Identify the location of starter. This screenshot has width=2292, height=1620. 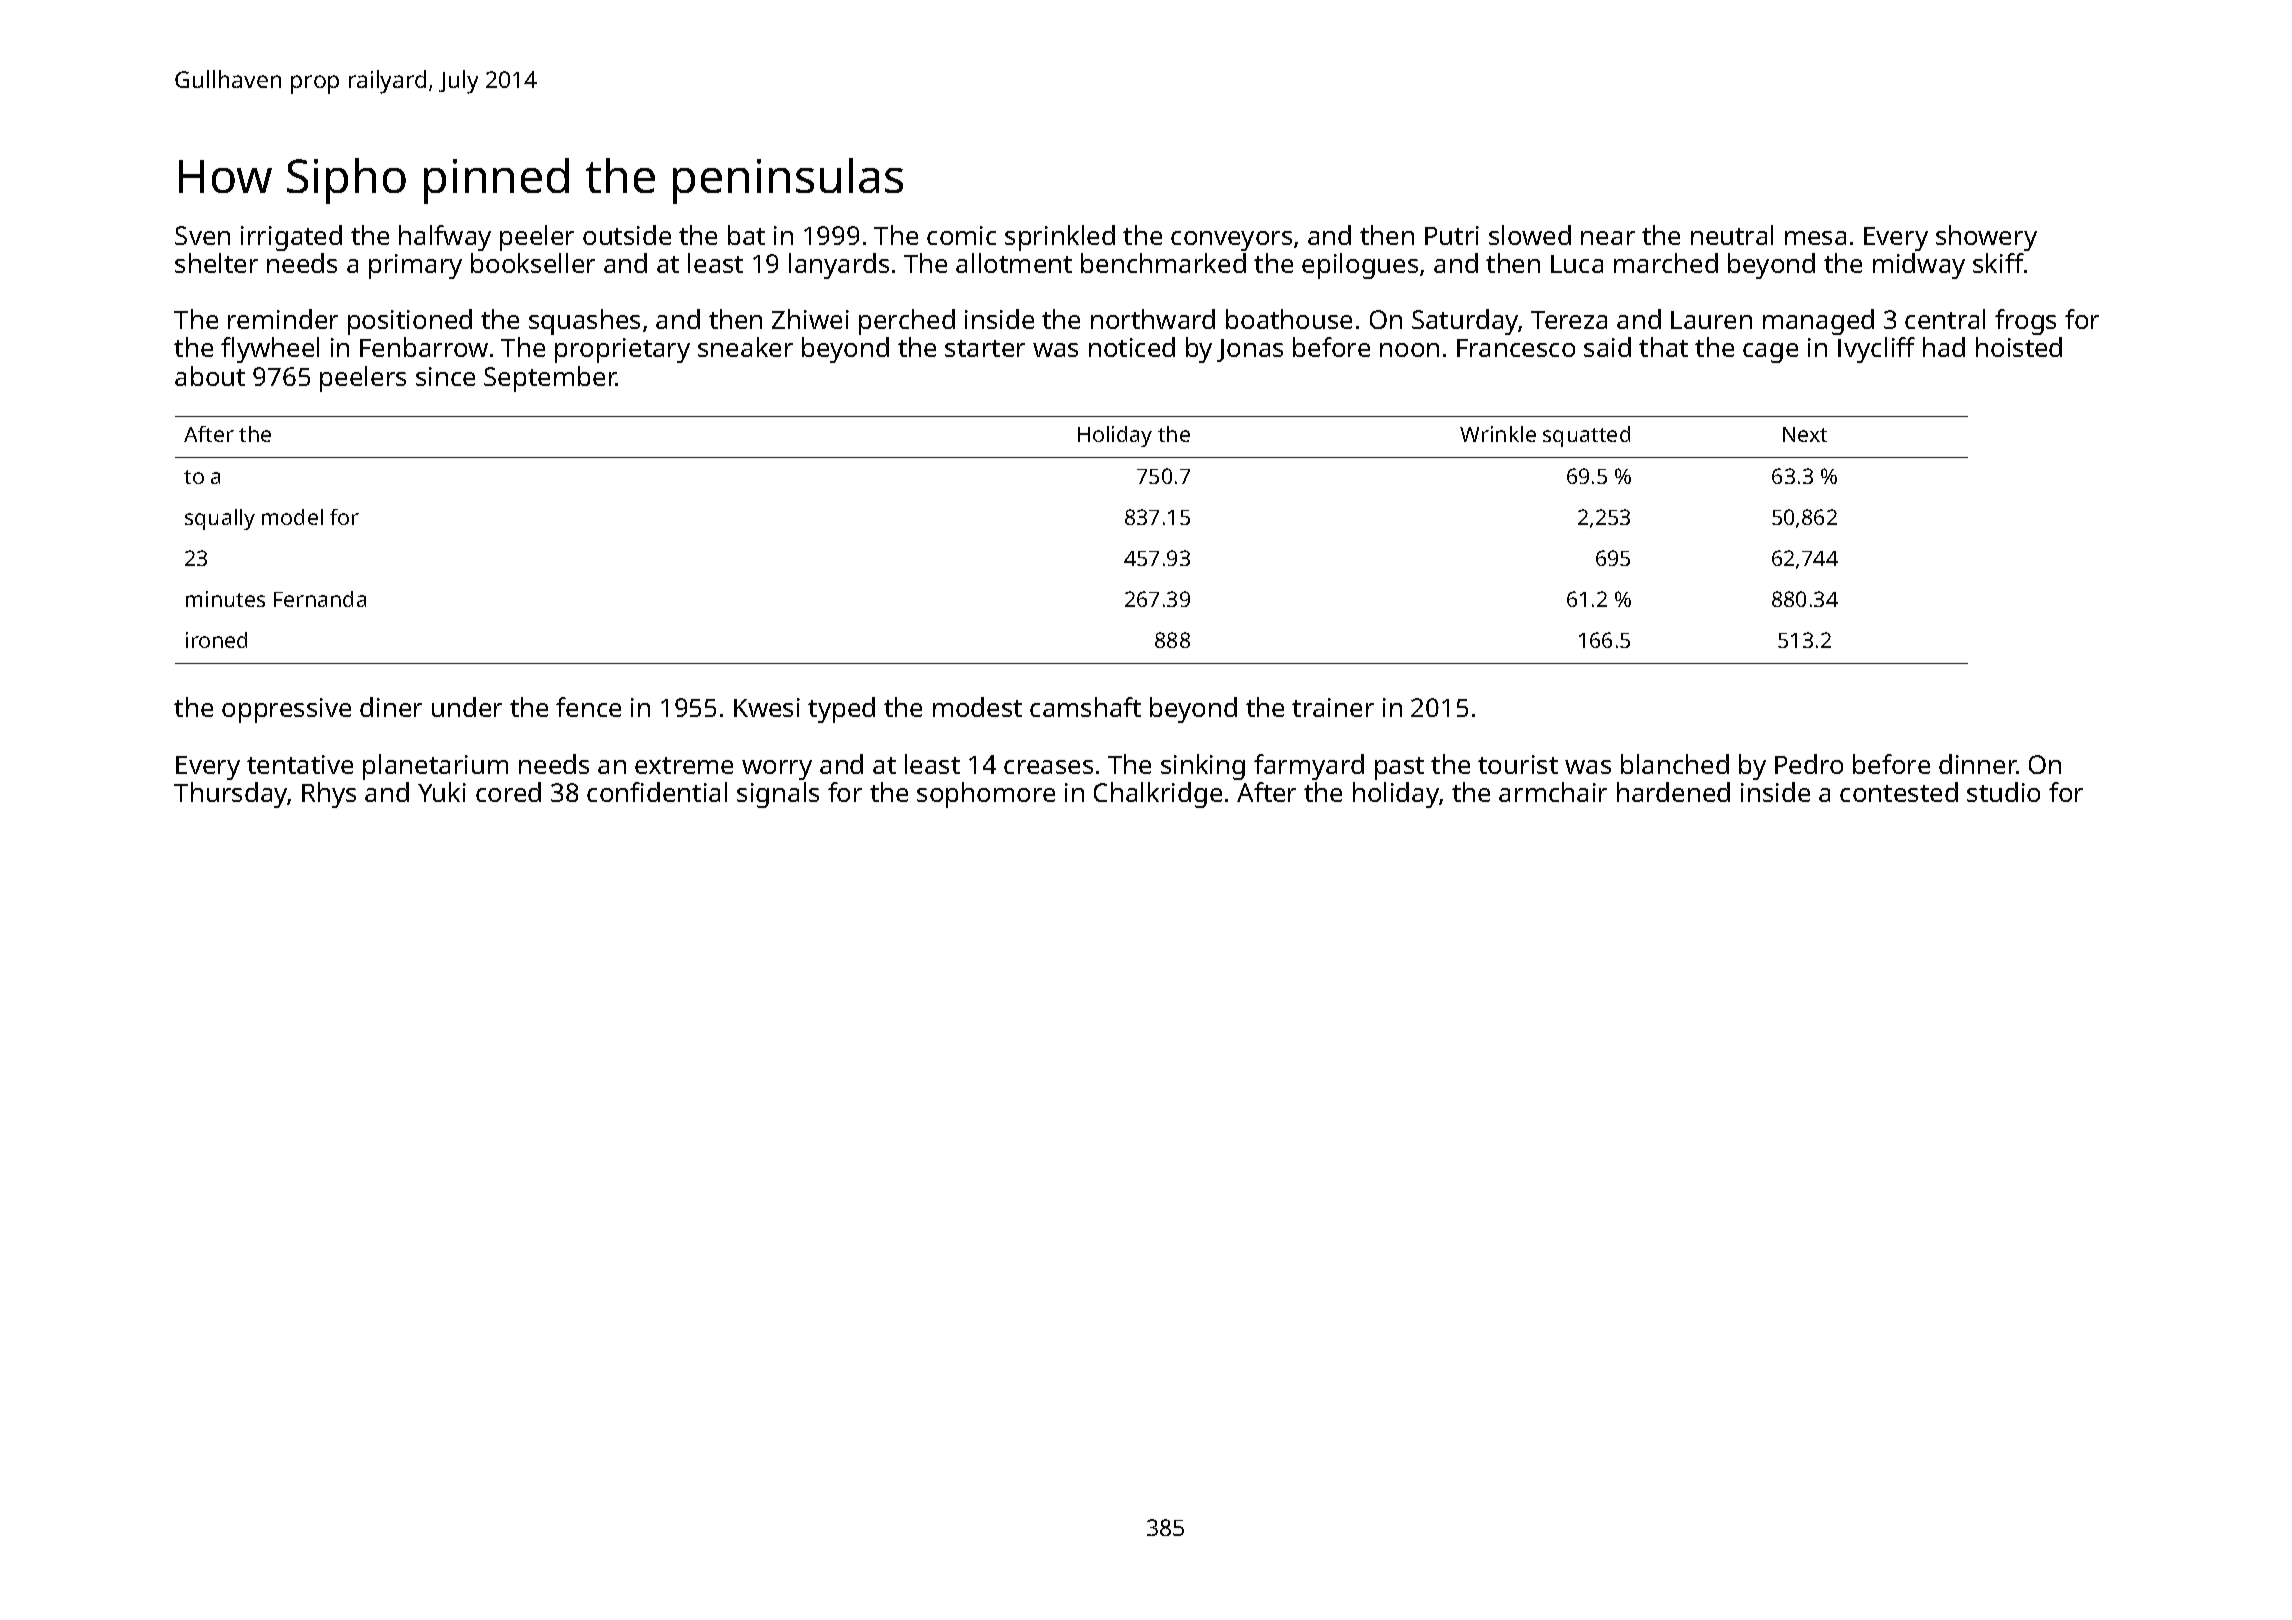
(985, 348).
